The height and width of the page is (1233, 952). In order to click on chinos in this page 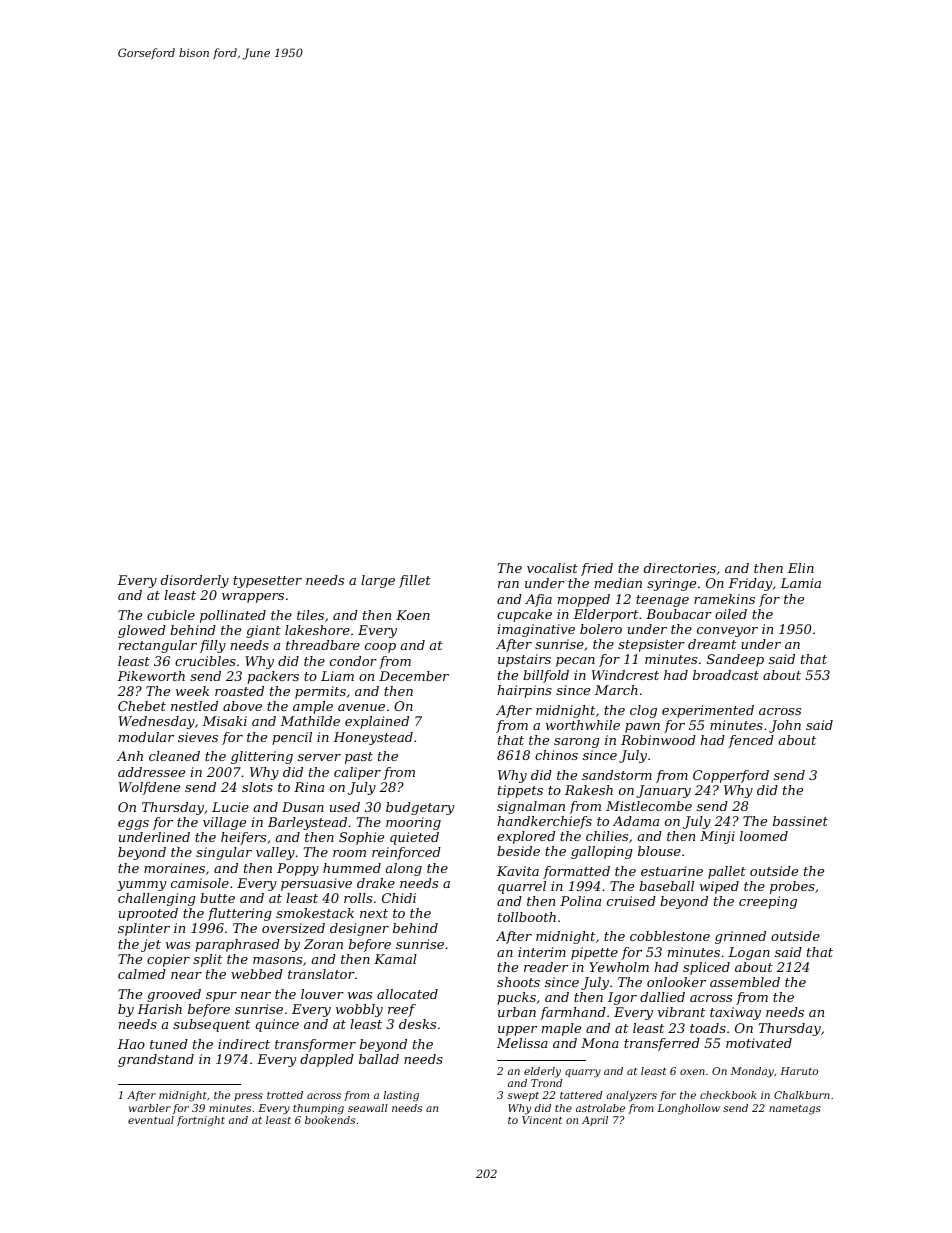, I will do `click(556, 755)`.
